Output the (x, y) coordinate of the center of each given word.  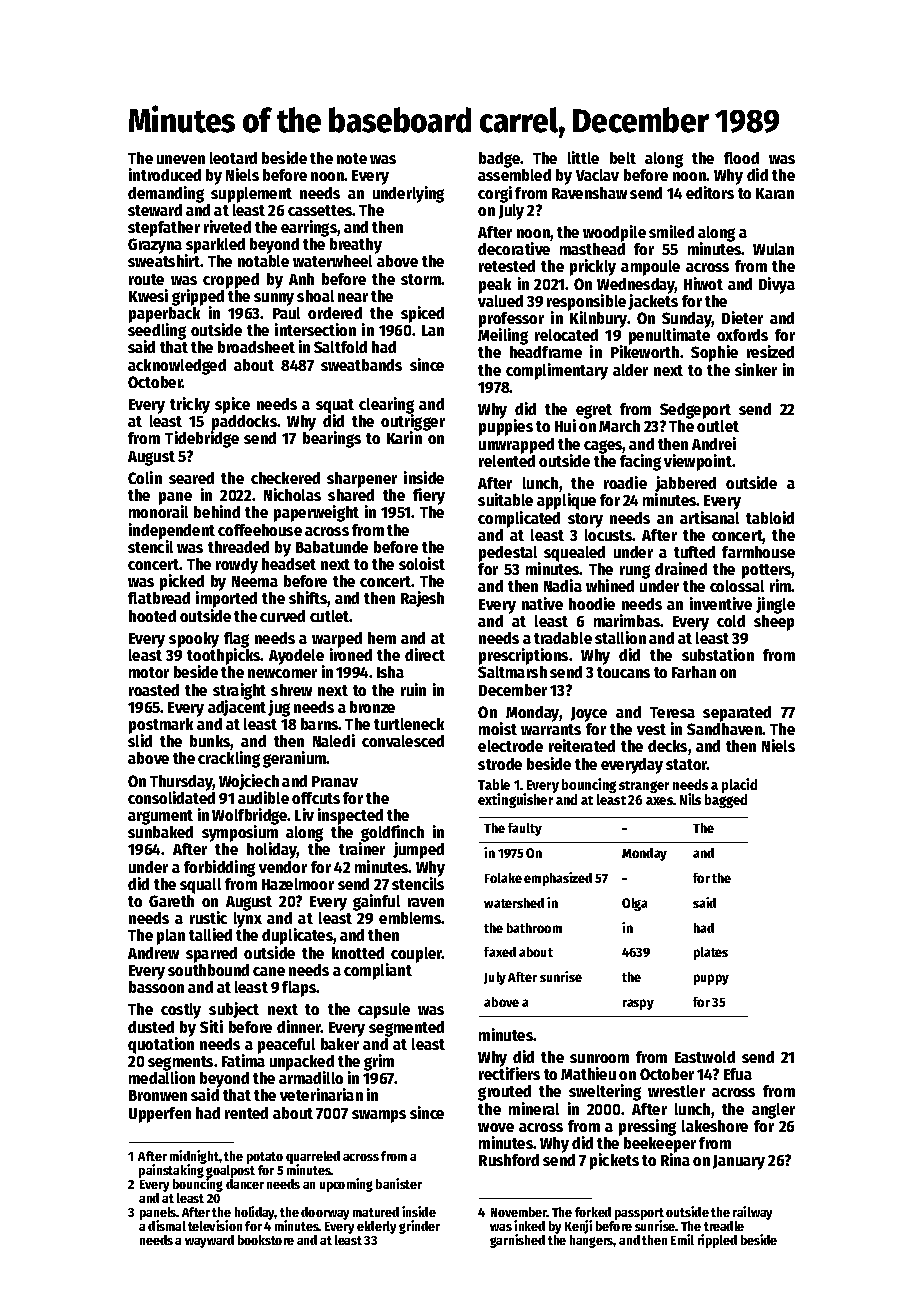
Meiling (503, 336)
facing (640, 462)
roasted (154, 690)
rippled (717, 1241)
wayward (209, 1241)
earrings (309, 228)
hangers (592, 1241)
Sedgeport (695, 411)
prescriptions (523, 656)
